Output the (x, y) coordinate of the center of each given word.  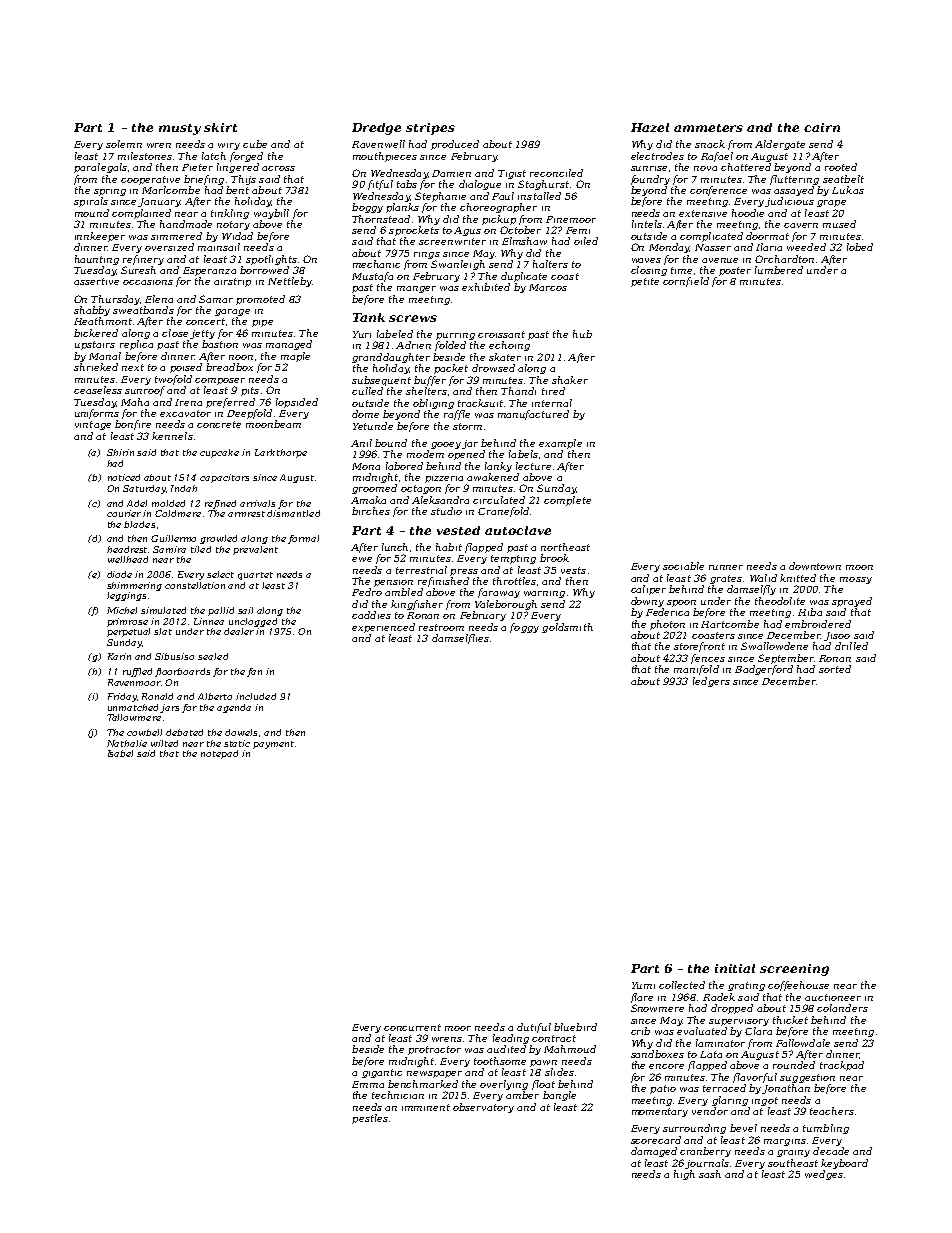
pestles (370, 1119)
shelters (426, 391)
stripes (430, 129)
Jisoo (837, 636)
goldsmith (567, 628)
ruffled (137, 672)
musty (180, 129)
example (560, 444)
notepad (219, 754)
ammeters (708, 128)
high (684, 1175)
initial (735, 968)
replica (136, 345)
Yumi (643, 985)
